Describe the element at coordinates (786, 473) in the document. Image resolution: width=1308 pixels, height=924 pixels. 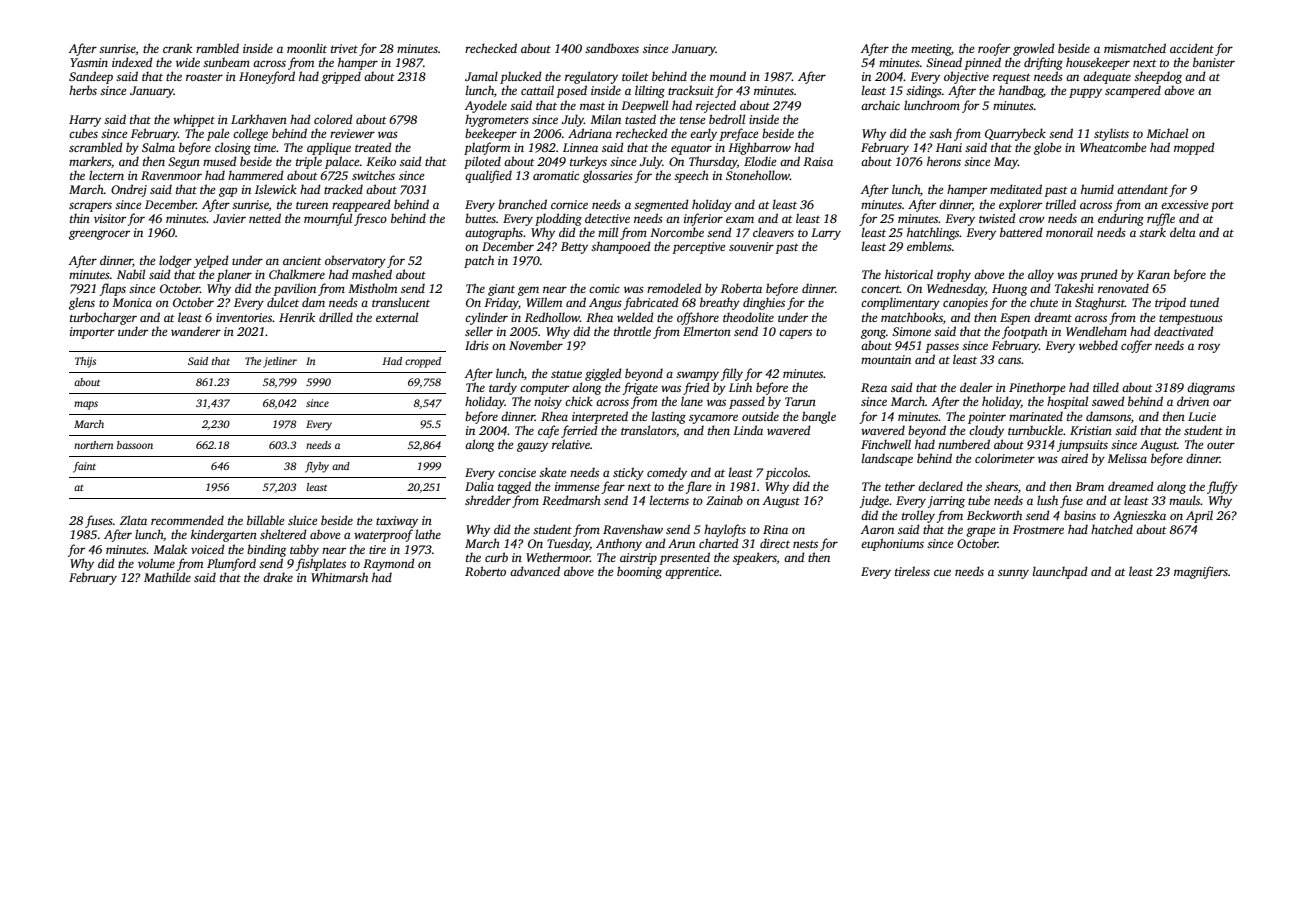
I see `piccolos` at that location.
